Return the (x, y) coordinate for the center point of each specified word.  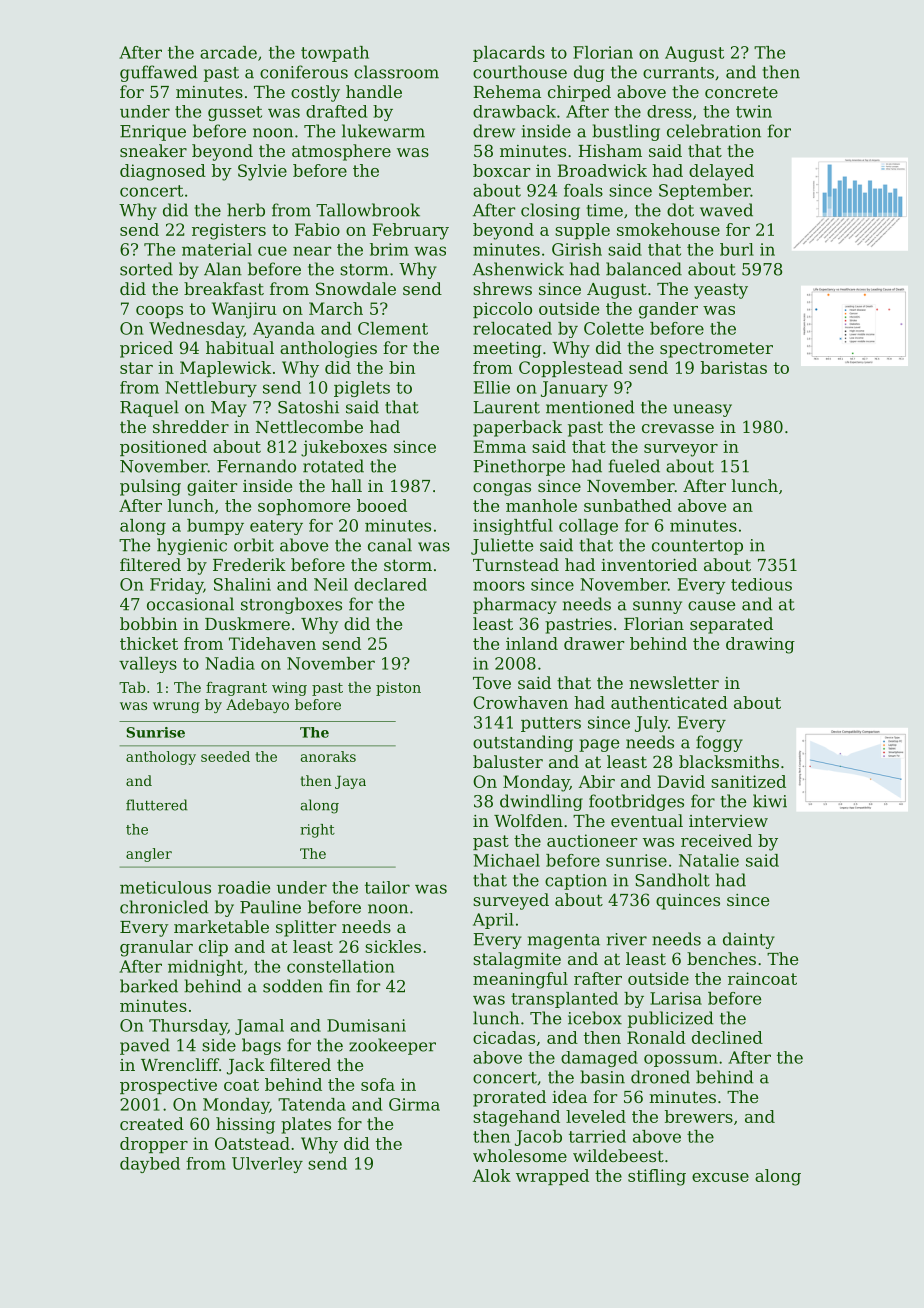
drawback (514, 111)
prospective (168, 1086)
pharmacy (515, 605)
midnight (205, 968)
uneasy (702, 410)
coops (159, 312)
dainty (749, 940)
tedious (761, 584)
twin (754, 111)
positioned (163, 448)
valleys (148, 665)
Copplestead (571, 369)
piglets (362, 389)
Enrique (153, 133)
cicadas (504, 1037)
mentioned (590, 407)
